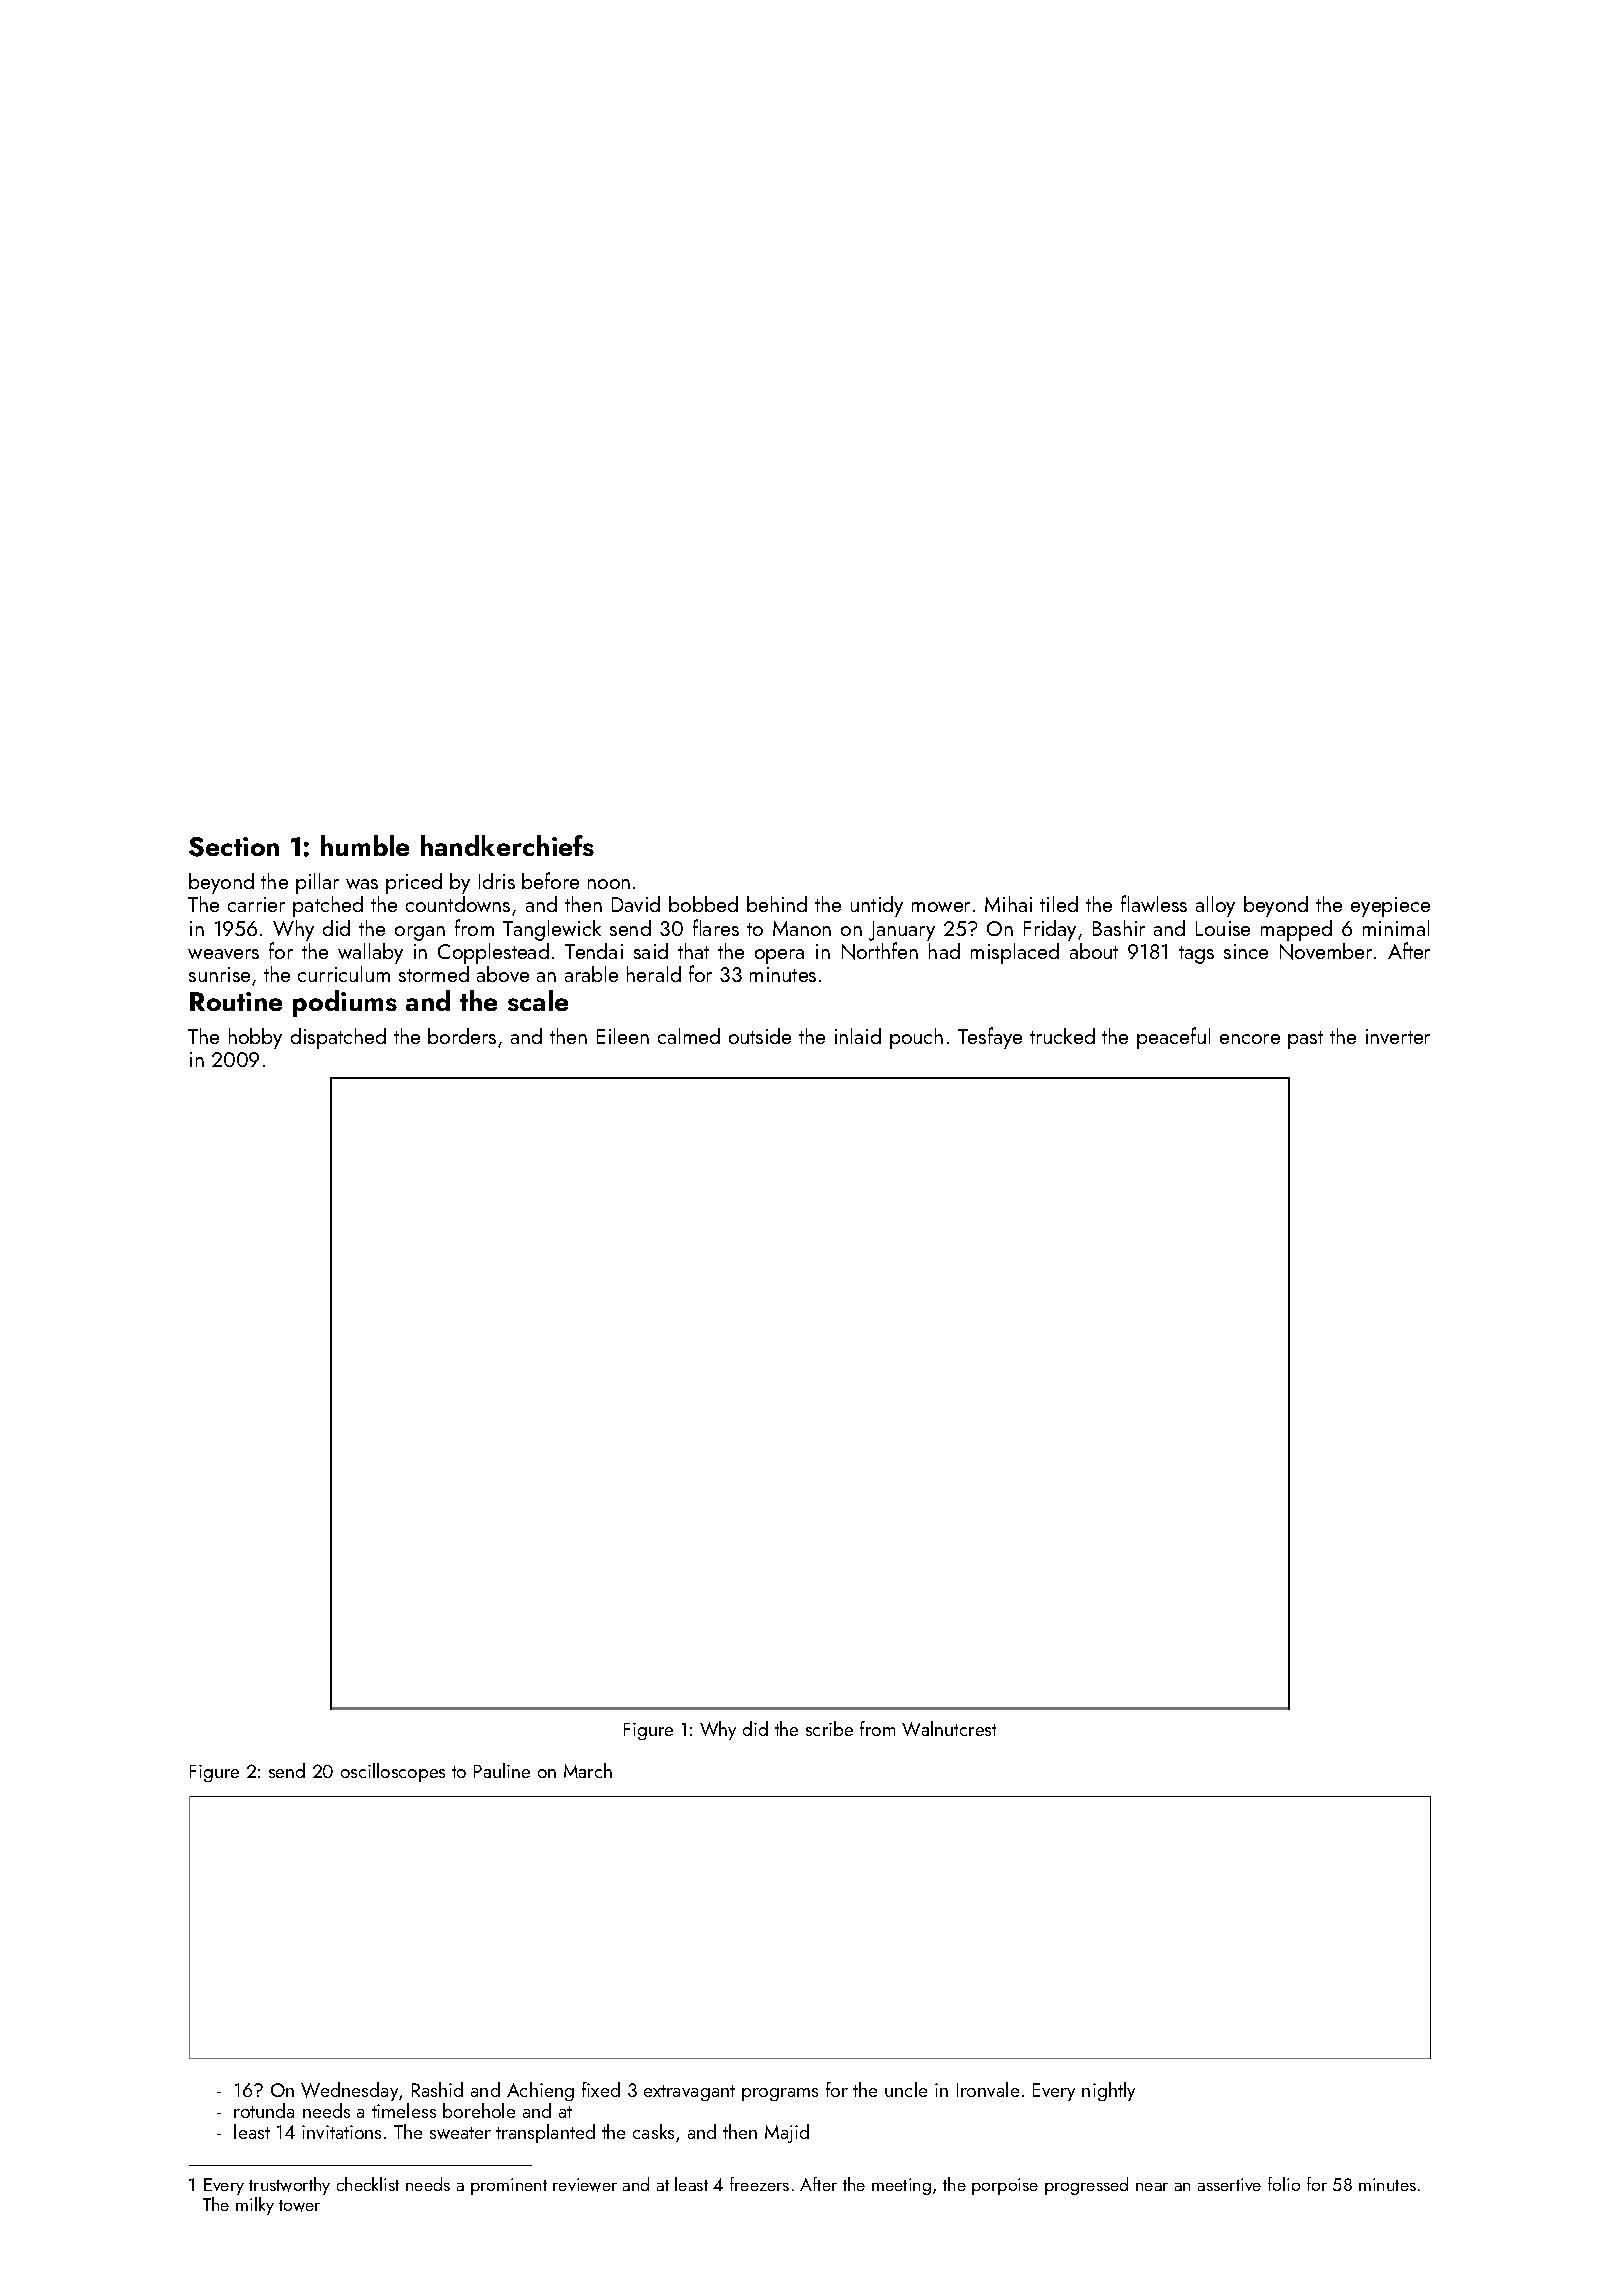  Describe the element at coordinates (877, 906) in the image. I see `untidy` at that location.
